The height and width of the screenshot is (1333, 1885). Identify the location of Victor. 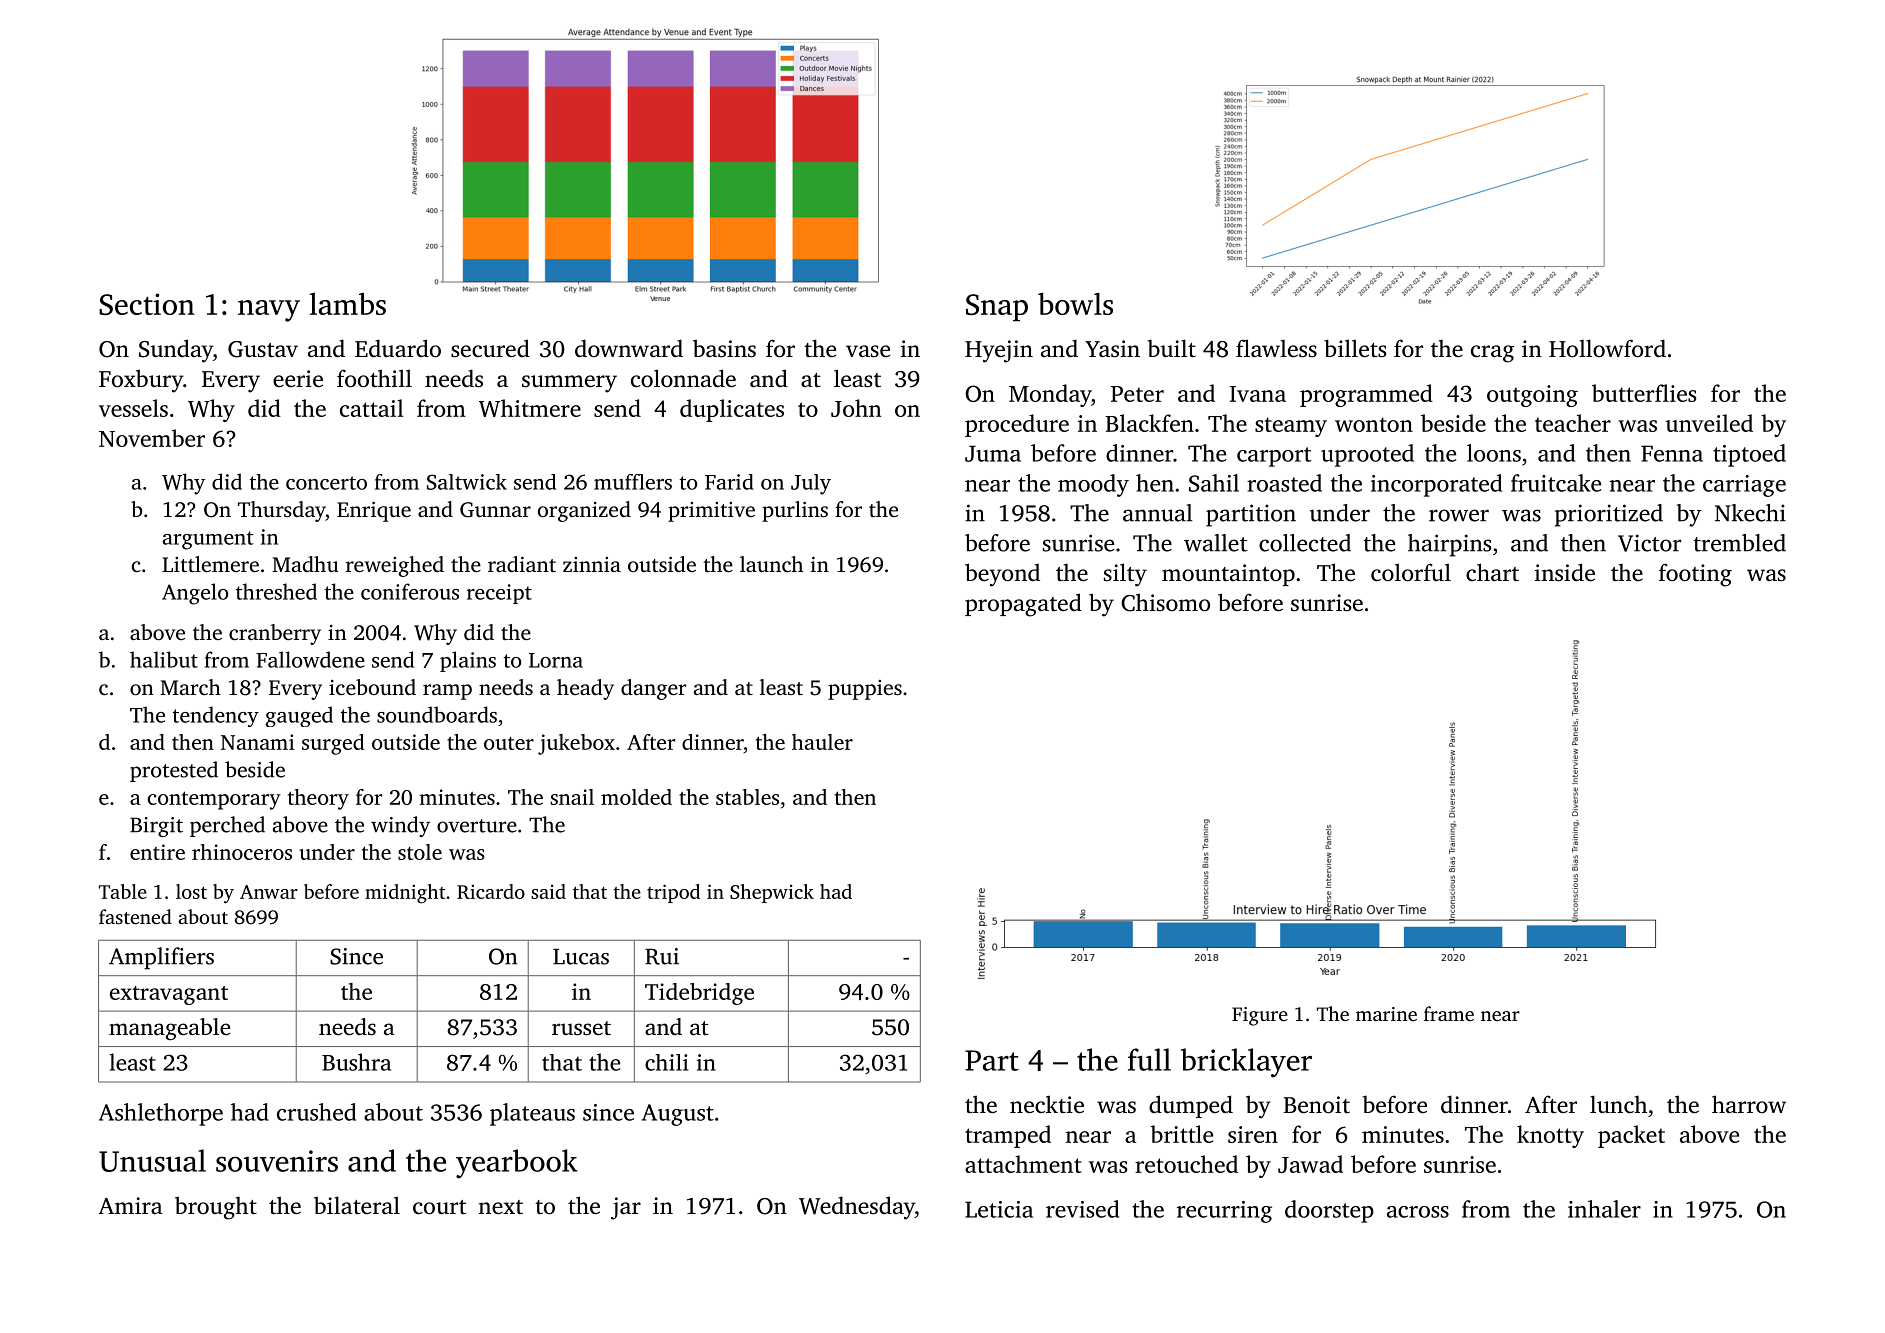
(1649, 543).
